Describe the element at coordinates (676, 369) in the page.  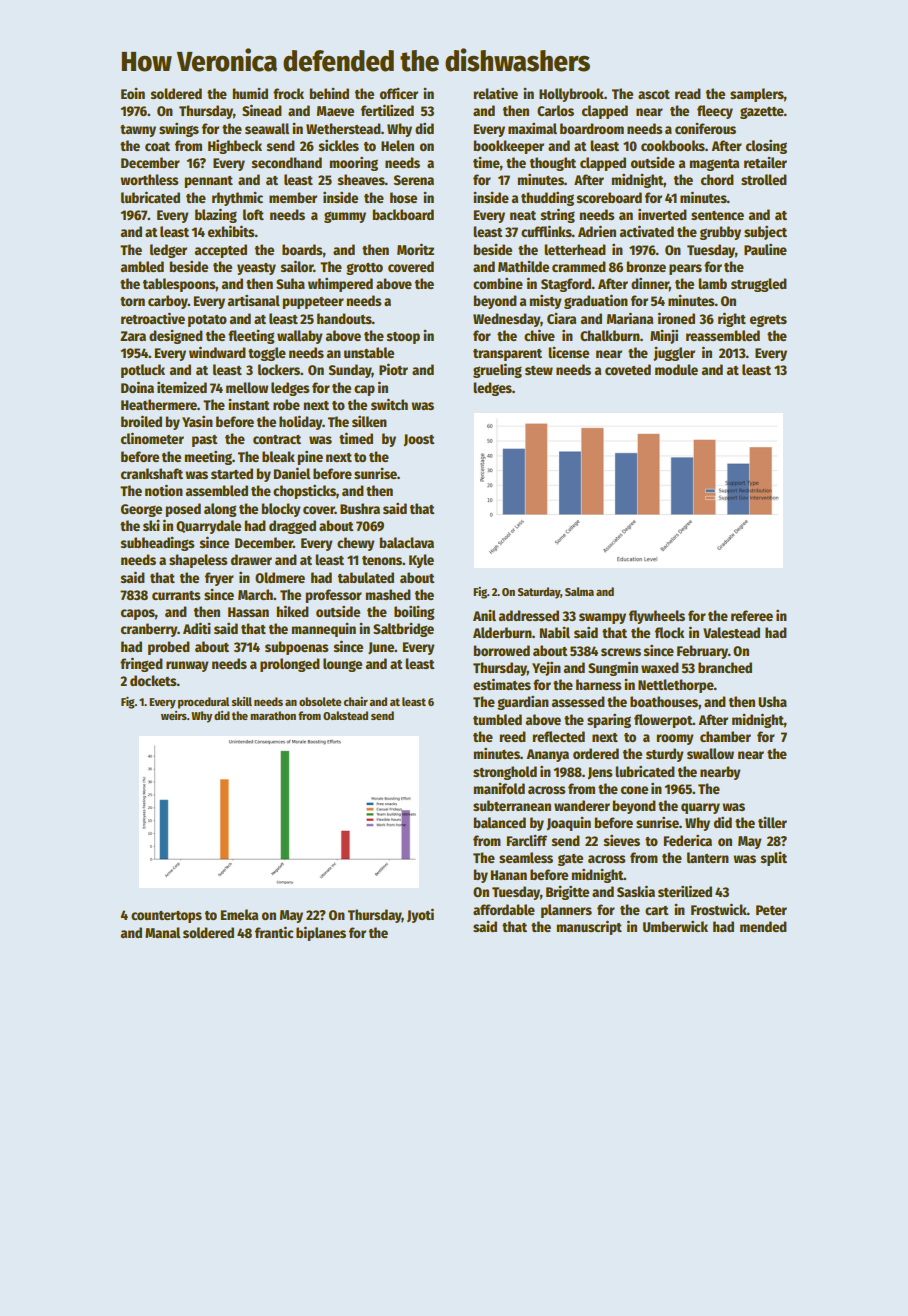
I see `module` at that location.
